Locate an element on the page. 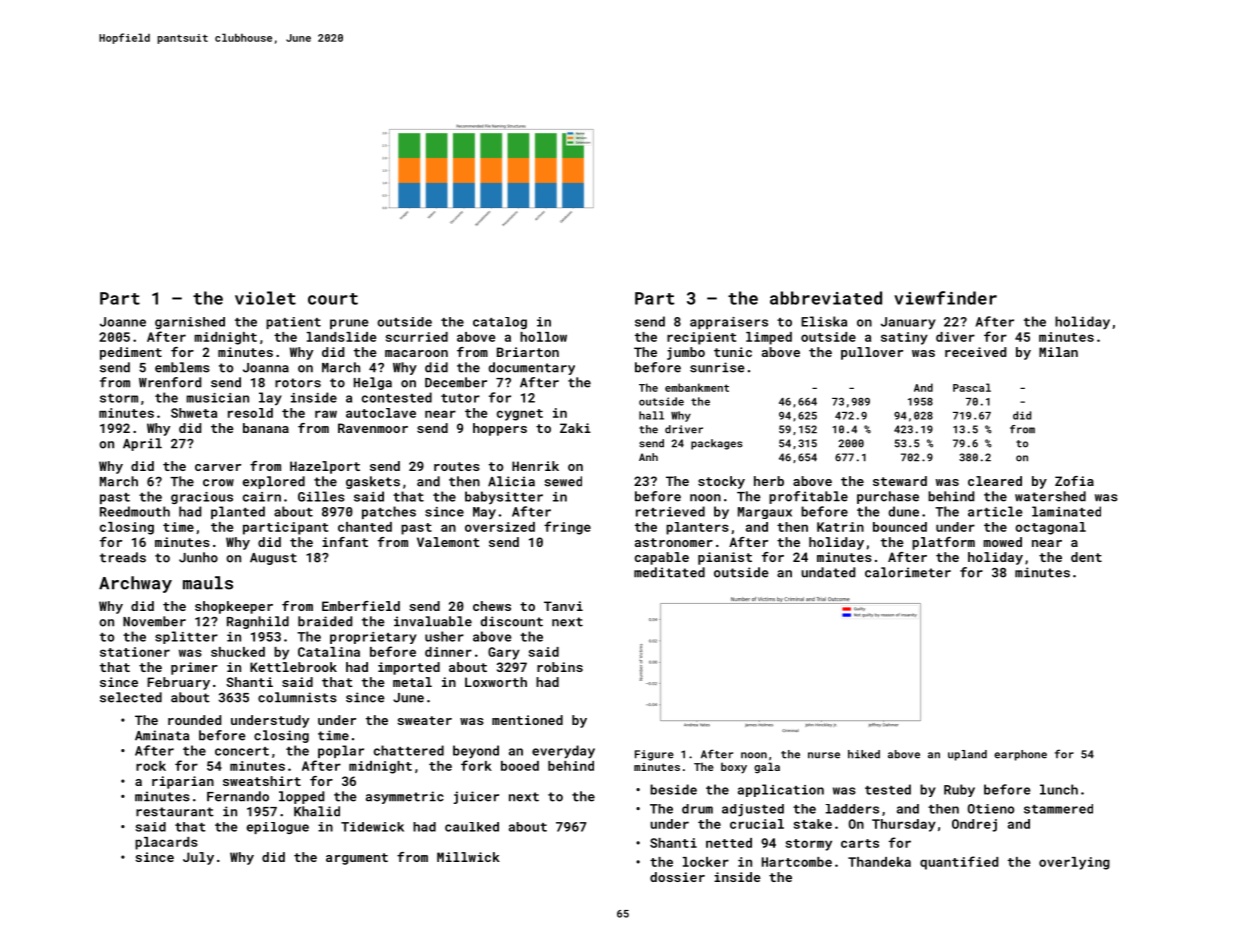 This image has width=1233, height=952. abbreviated is located at coordinates (826, 298).
